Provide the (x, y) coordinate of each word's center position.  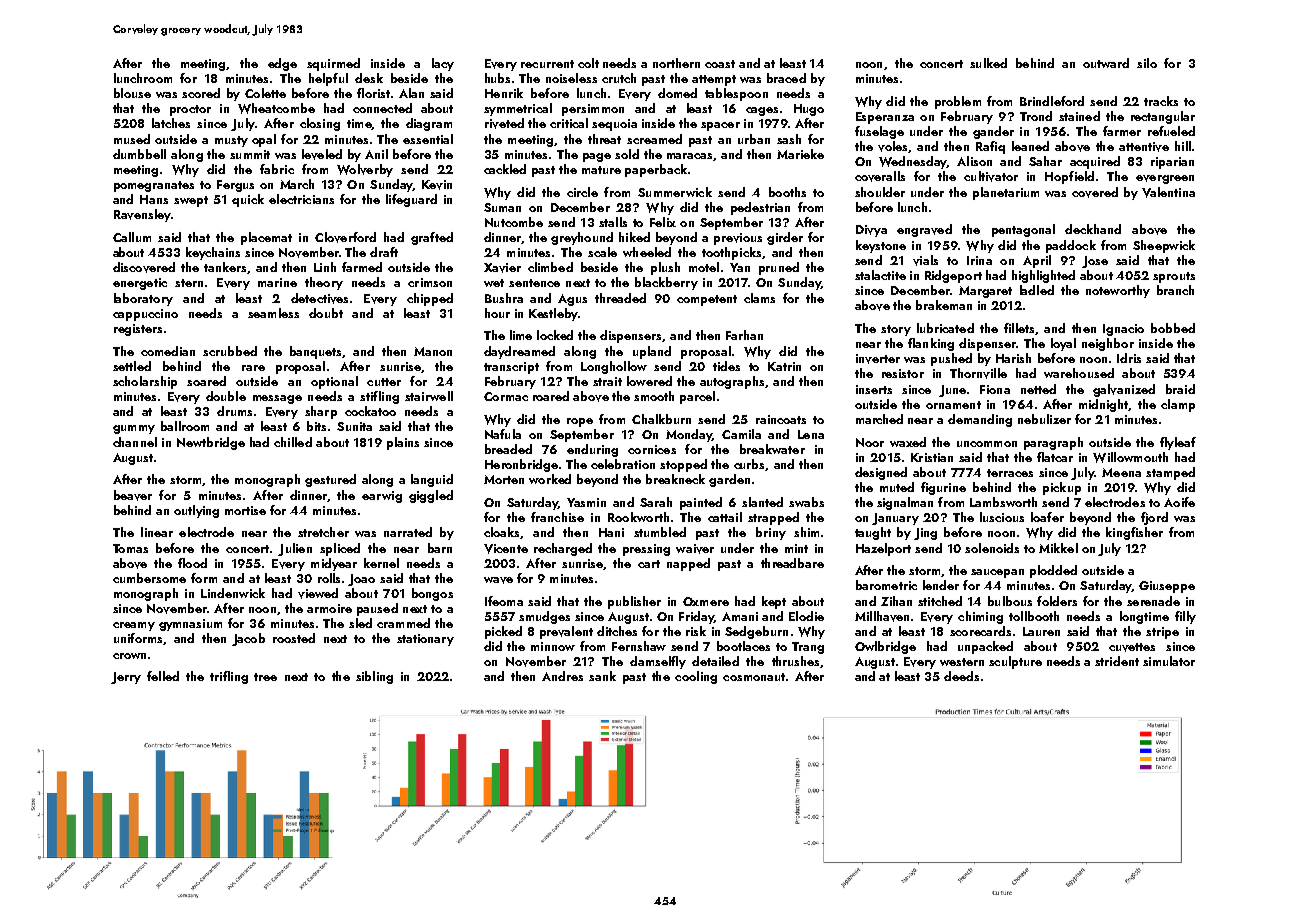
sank (602, 676)
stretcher (323, 532)
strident (1117, 661)
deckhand (1093, 229)
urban (754, 139)
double (226, 396)
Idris (1129, 358)
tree (265, 677)
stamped (1170, 473)
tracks (1161, 101)
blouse (132, 93)
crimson (430, 282)
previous (738, 239)
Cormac (506, 396)
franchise (557, 517)
